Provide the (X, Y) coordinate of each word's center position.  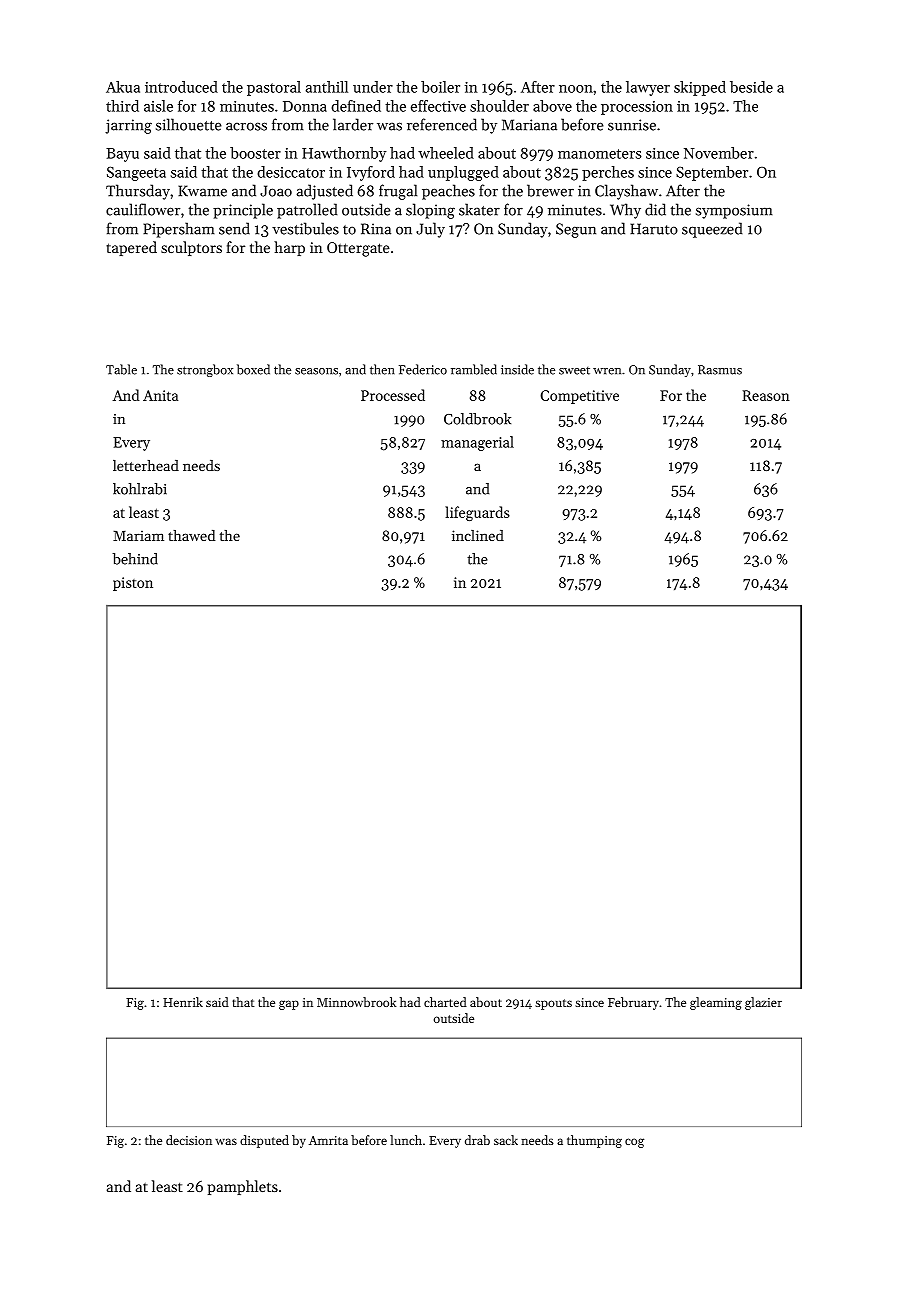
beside (751, 87)
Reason (766, 395)
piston (133, 584)
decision (189, 1140)
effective (438, 106)
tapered (131, 248)
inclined (478, 535)
